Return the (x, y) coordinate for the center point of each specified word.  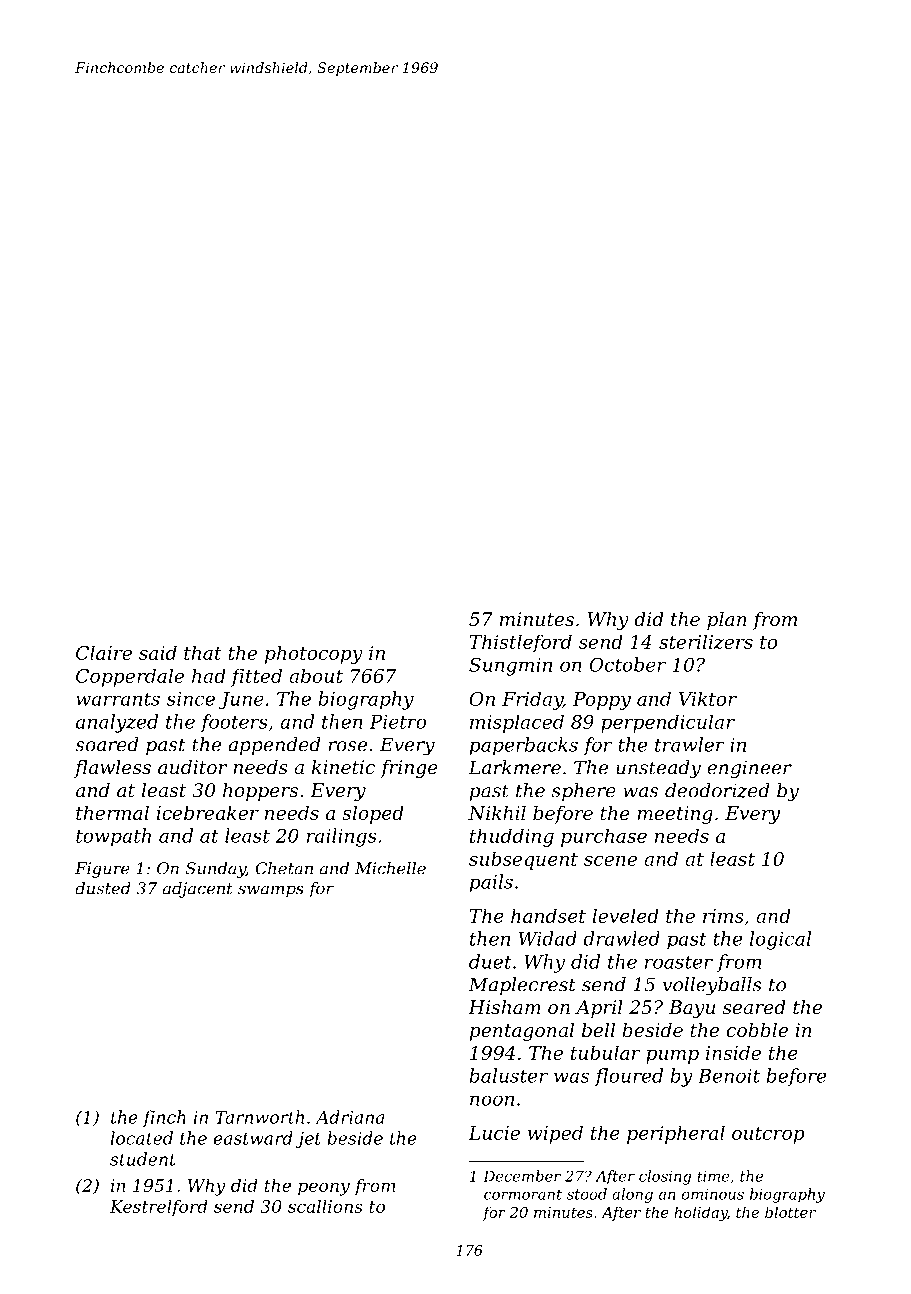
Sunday (216, 870)
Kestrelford (159, 1207)
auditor (192, 767)
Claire (104, 652)
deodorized (717, 790)
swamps (271, 891)
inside (733, 1052)
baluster (508, 1075)
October (627, 664)
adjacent (198, 890)
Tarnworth (259, 1117)
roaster (679, 962)
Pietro (398, 722)
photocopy (314, 654)
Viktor (708, 698)
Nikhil (497, 813)
